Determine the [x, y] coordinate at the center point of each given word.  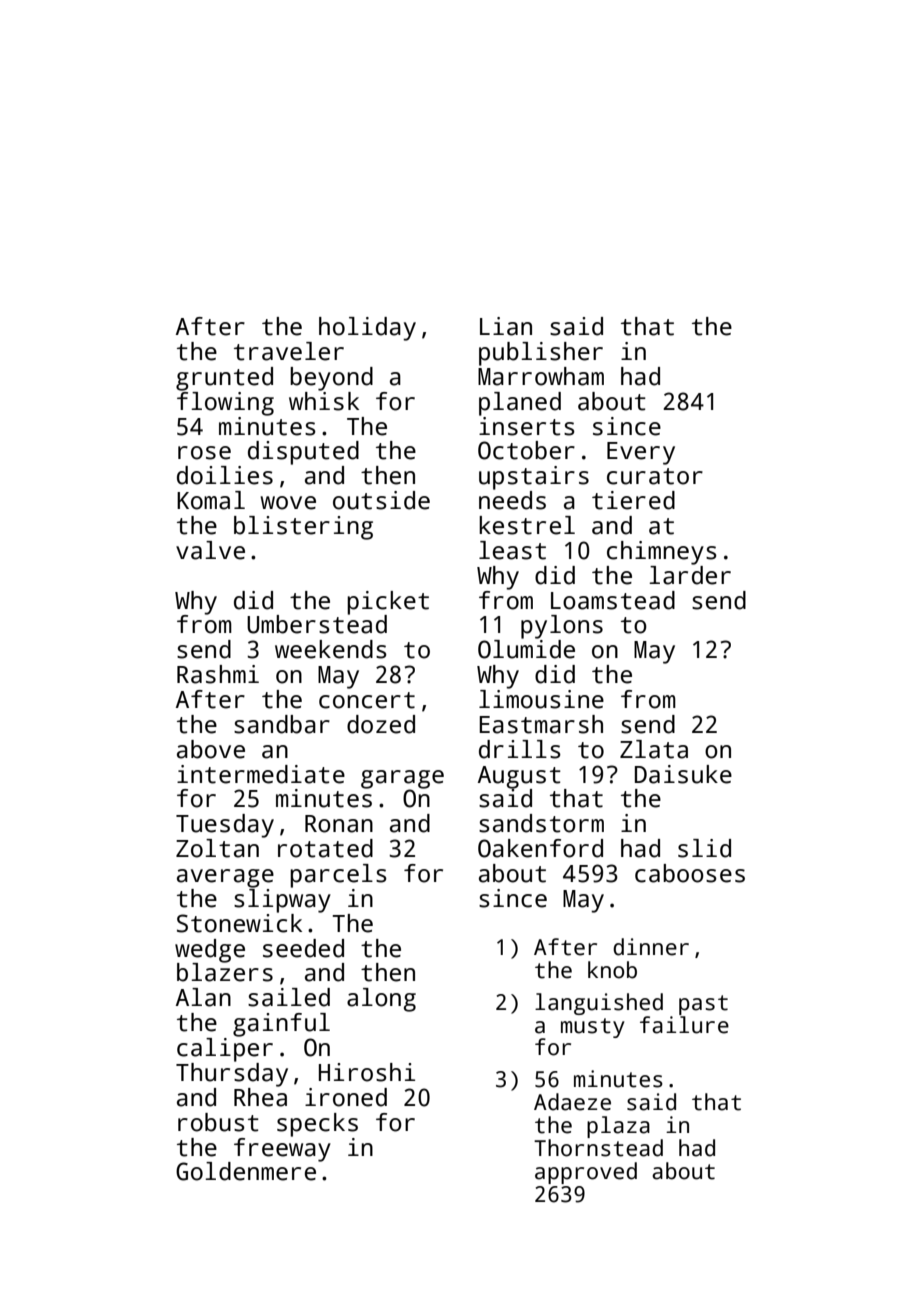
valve [210, 550]
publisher [541, 354]
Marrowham [541, 376]
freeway [282, 1150]
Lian [506, 326]
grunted [224, 379]
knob [612, 970]
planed [520, 404]
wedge [210, 951]
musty [593, 1028]
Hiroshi [367, 1072]
